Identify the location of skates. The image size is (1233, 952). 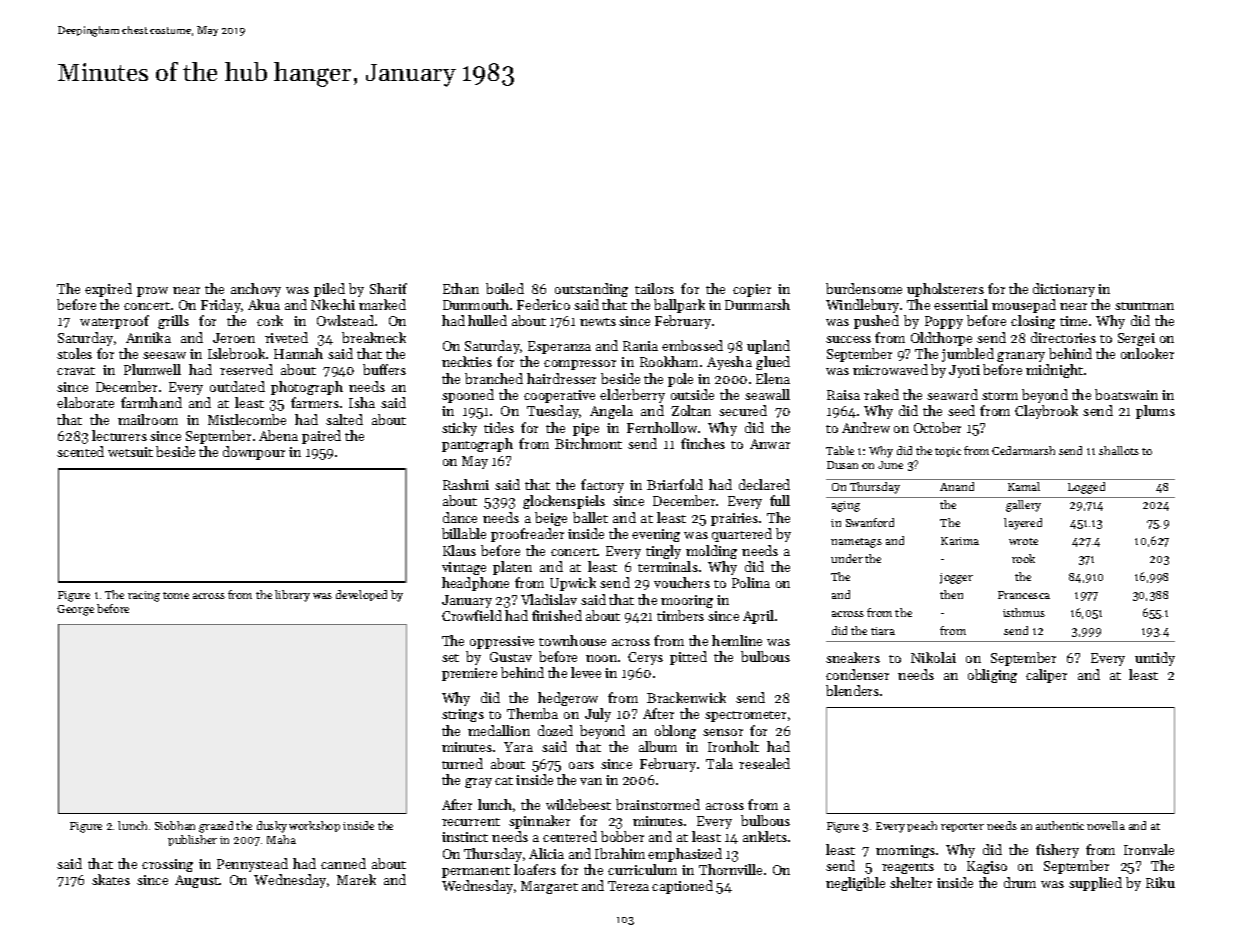
(111, 879).
